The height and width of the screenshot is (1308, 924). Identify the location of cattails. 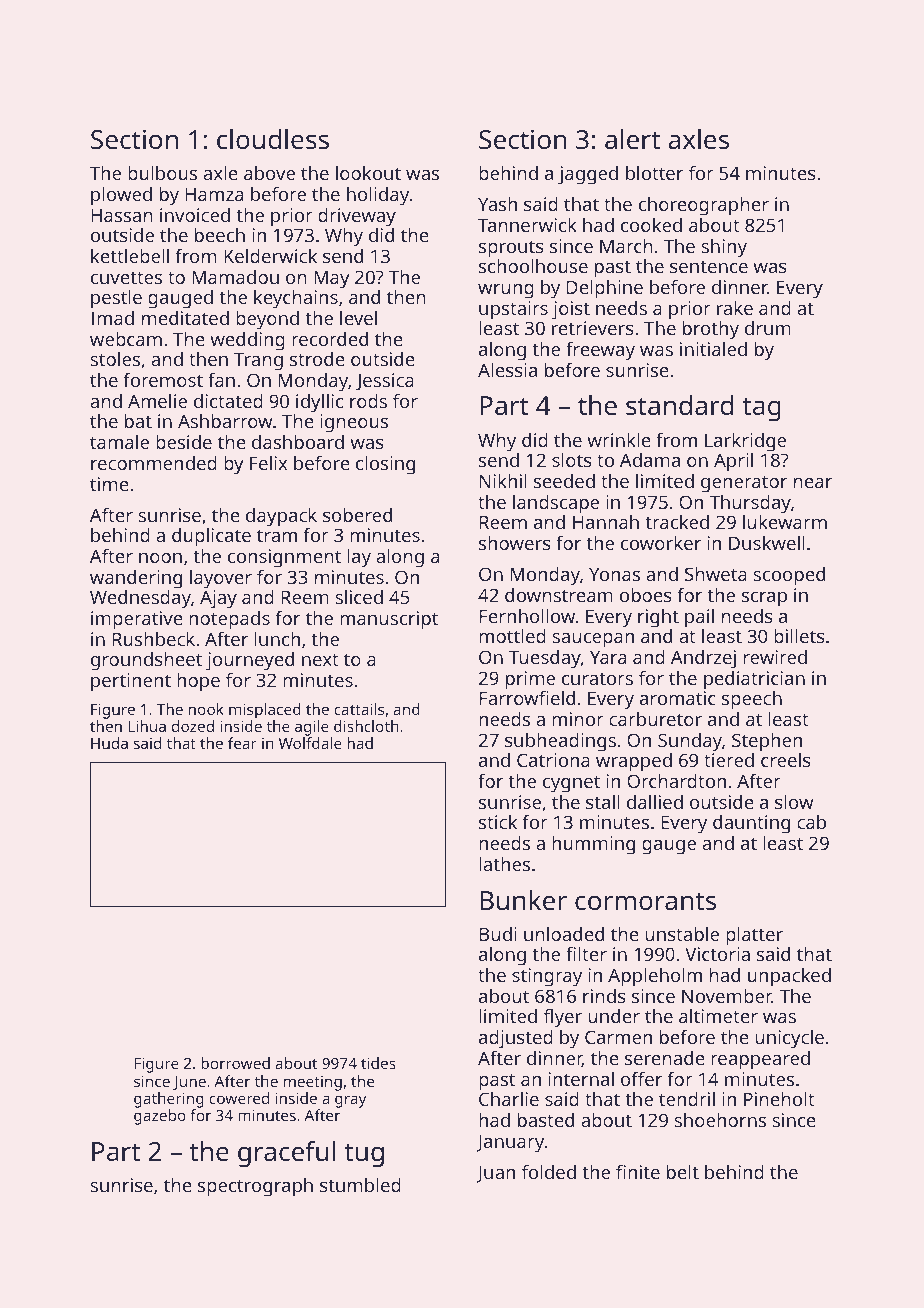
(359, 709).
